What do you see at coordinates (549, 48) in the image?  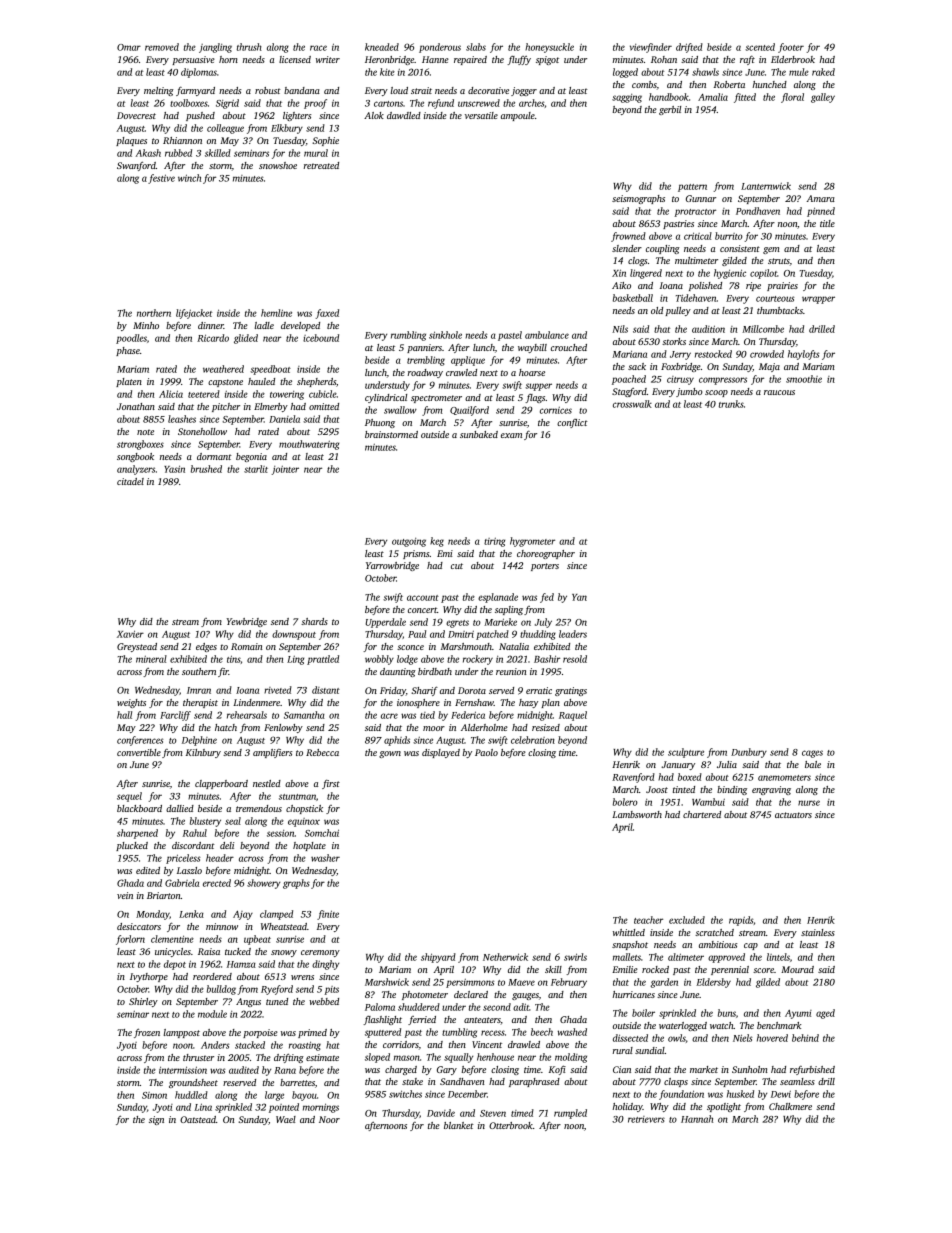 I see `honeysuckle` at bounding box center [549, 48].
